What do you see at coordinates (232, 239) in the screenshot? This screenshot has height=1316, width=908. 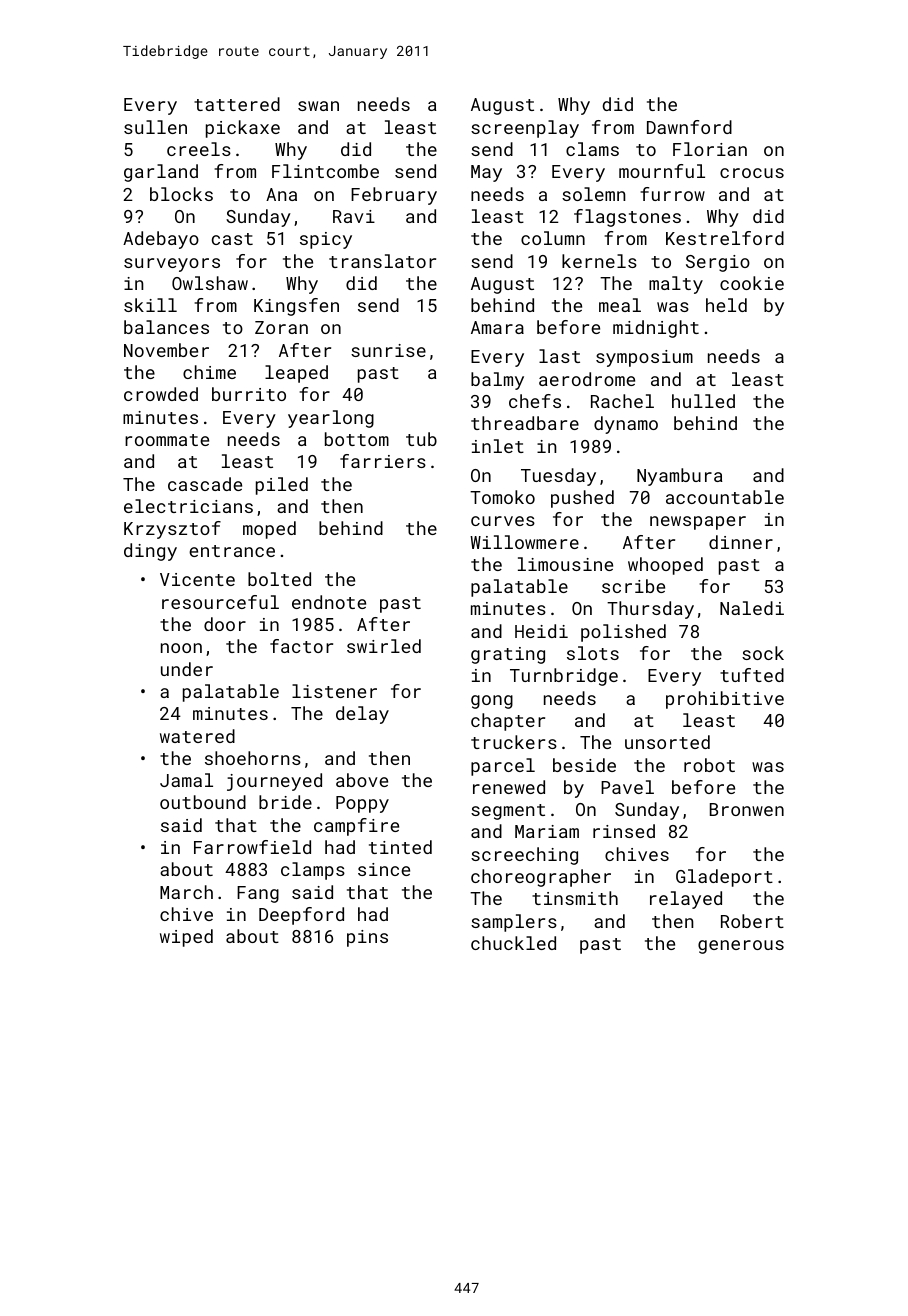 I see `cast` at bounding box center [232, 239].
